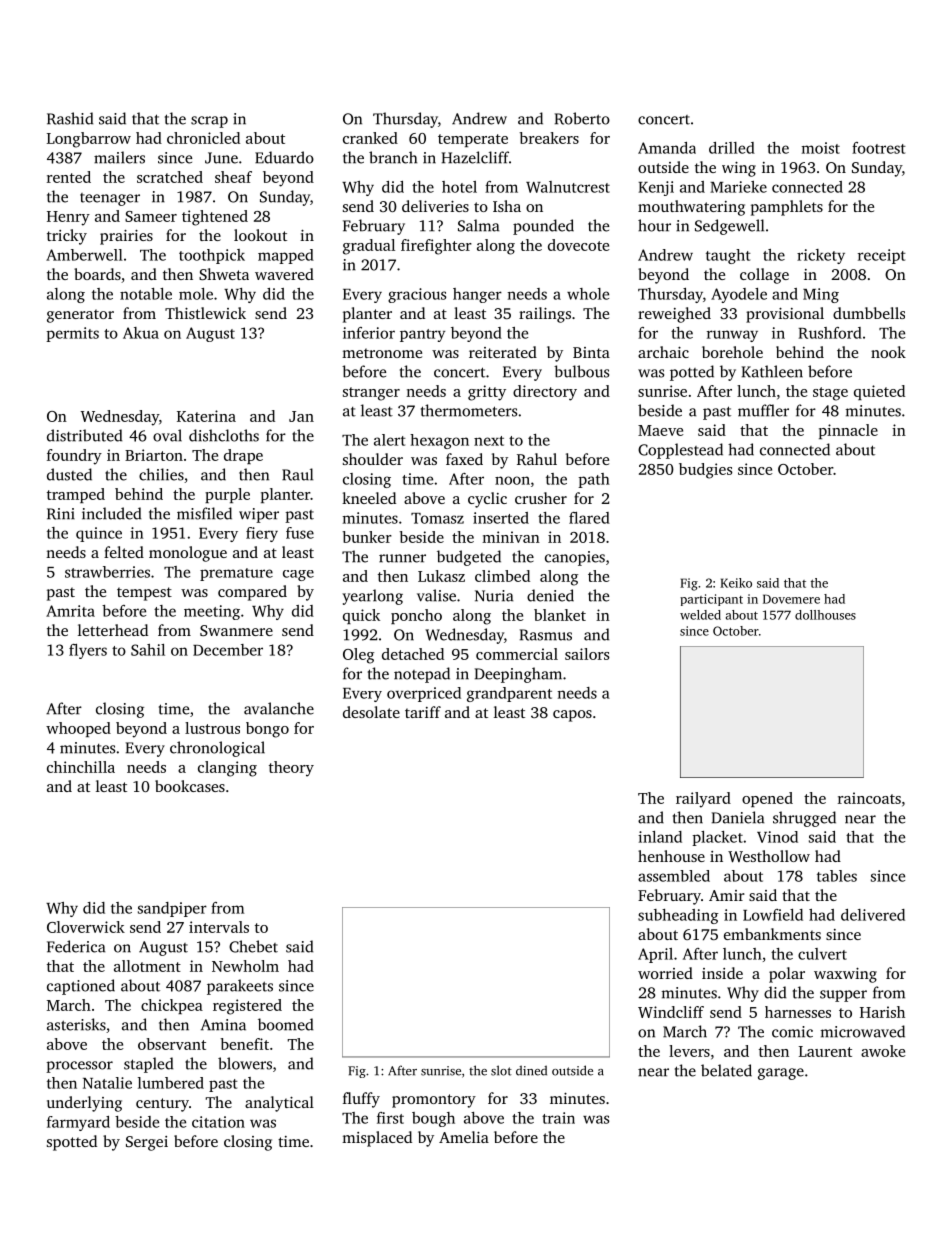 This page has width=952, height=1233. I want to click on misplaced, so click(377, 1139).
